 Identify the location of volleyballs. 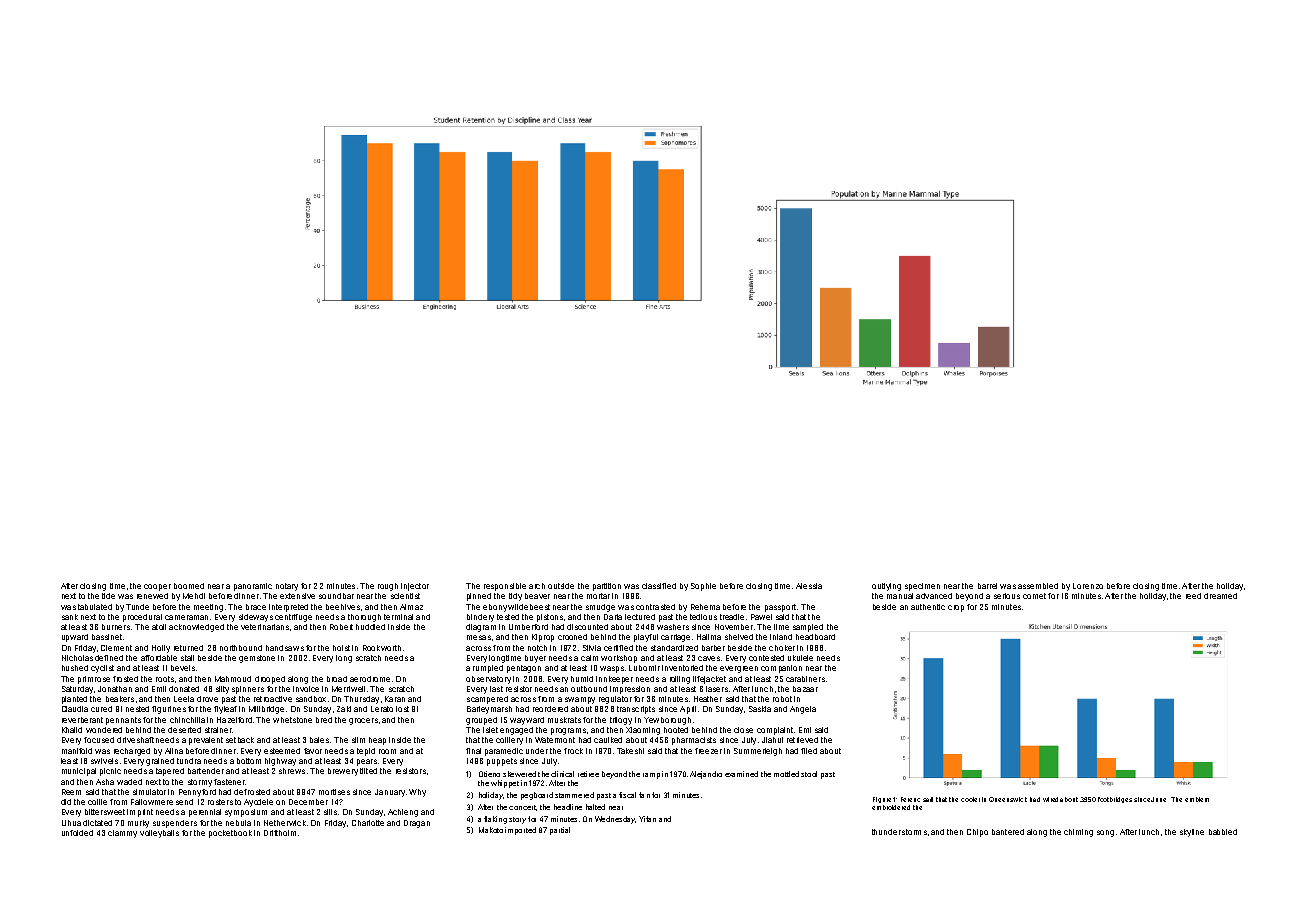
(159, 834).
